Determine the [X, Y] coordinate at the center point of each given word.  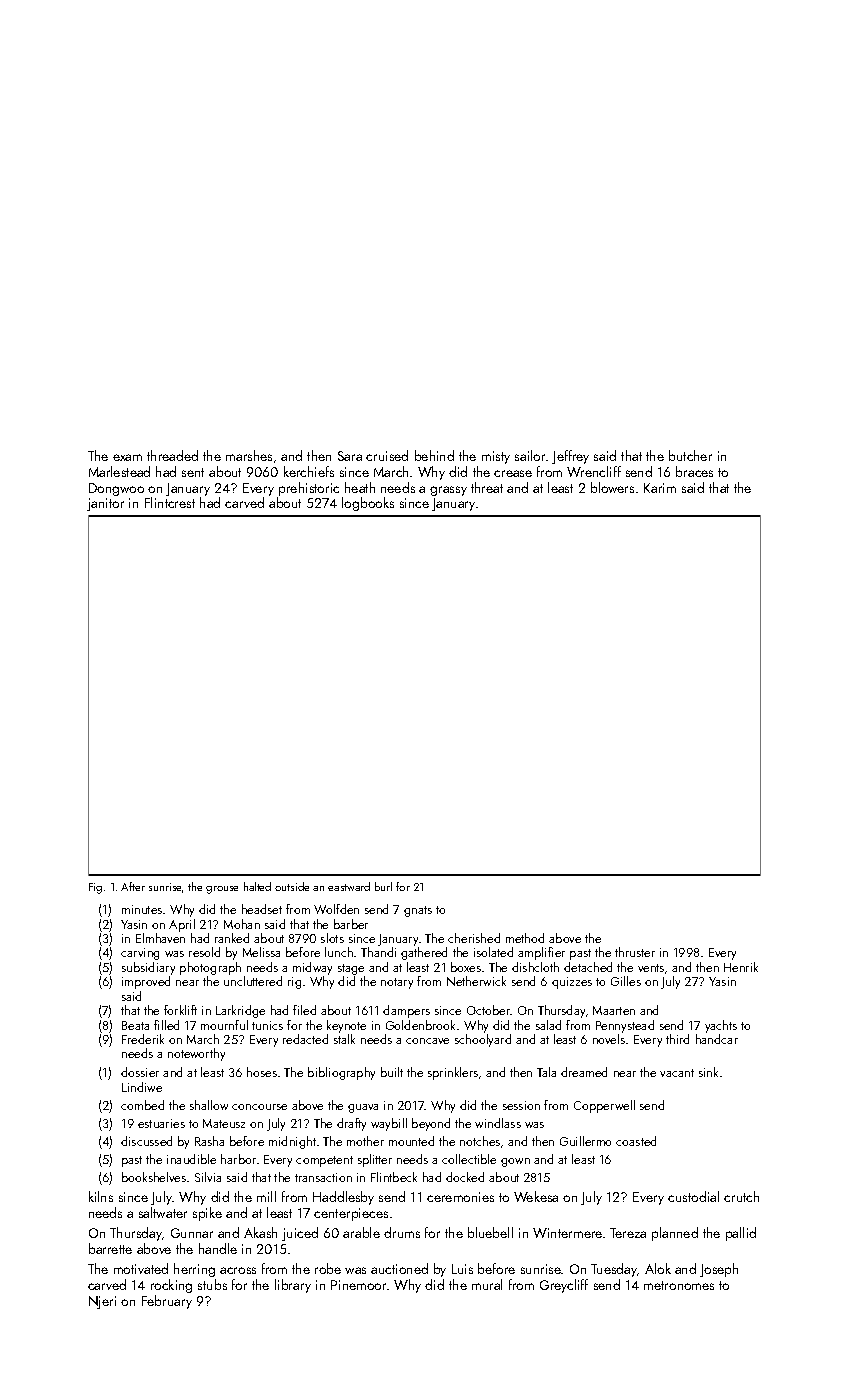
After [133, 886]
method [525, 938]
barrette [110, 1248]
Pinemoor [358, 1285]
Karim [660, 488]
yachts [721, 1026]
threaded [172, 455]
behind [434, 455]
